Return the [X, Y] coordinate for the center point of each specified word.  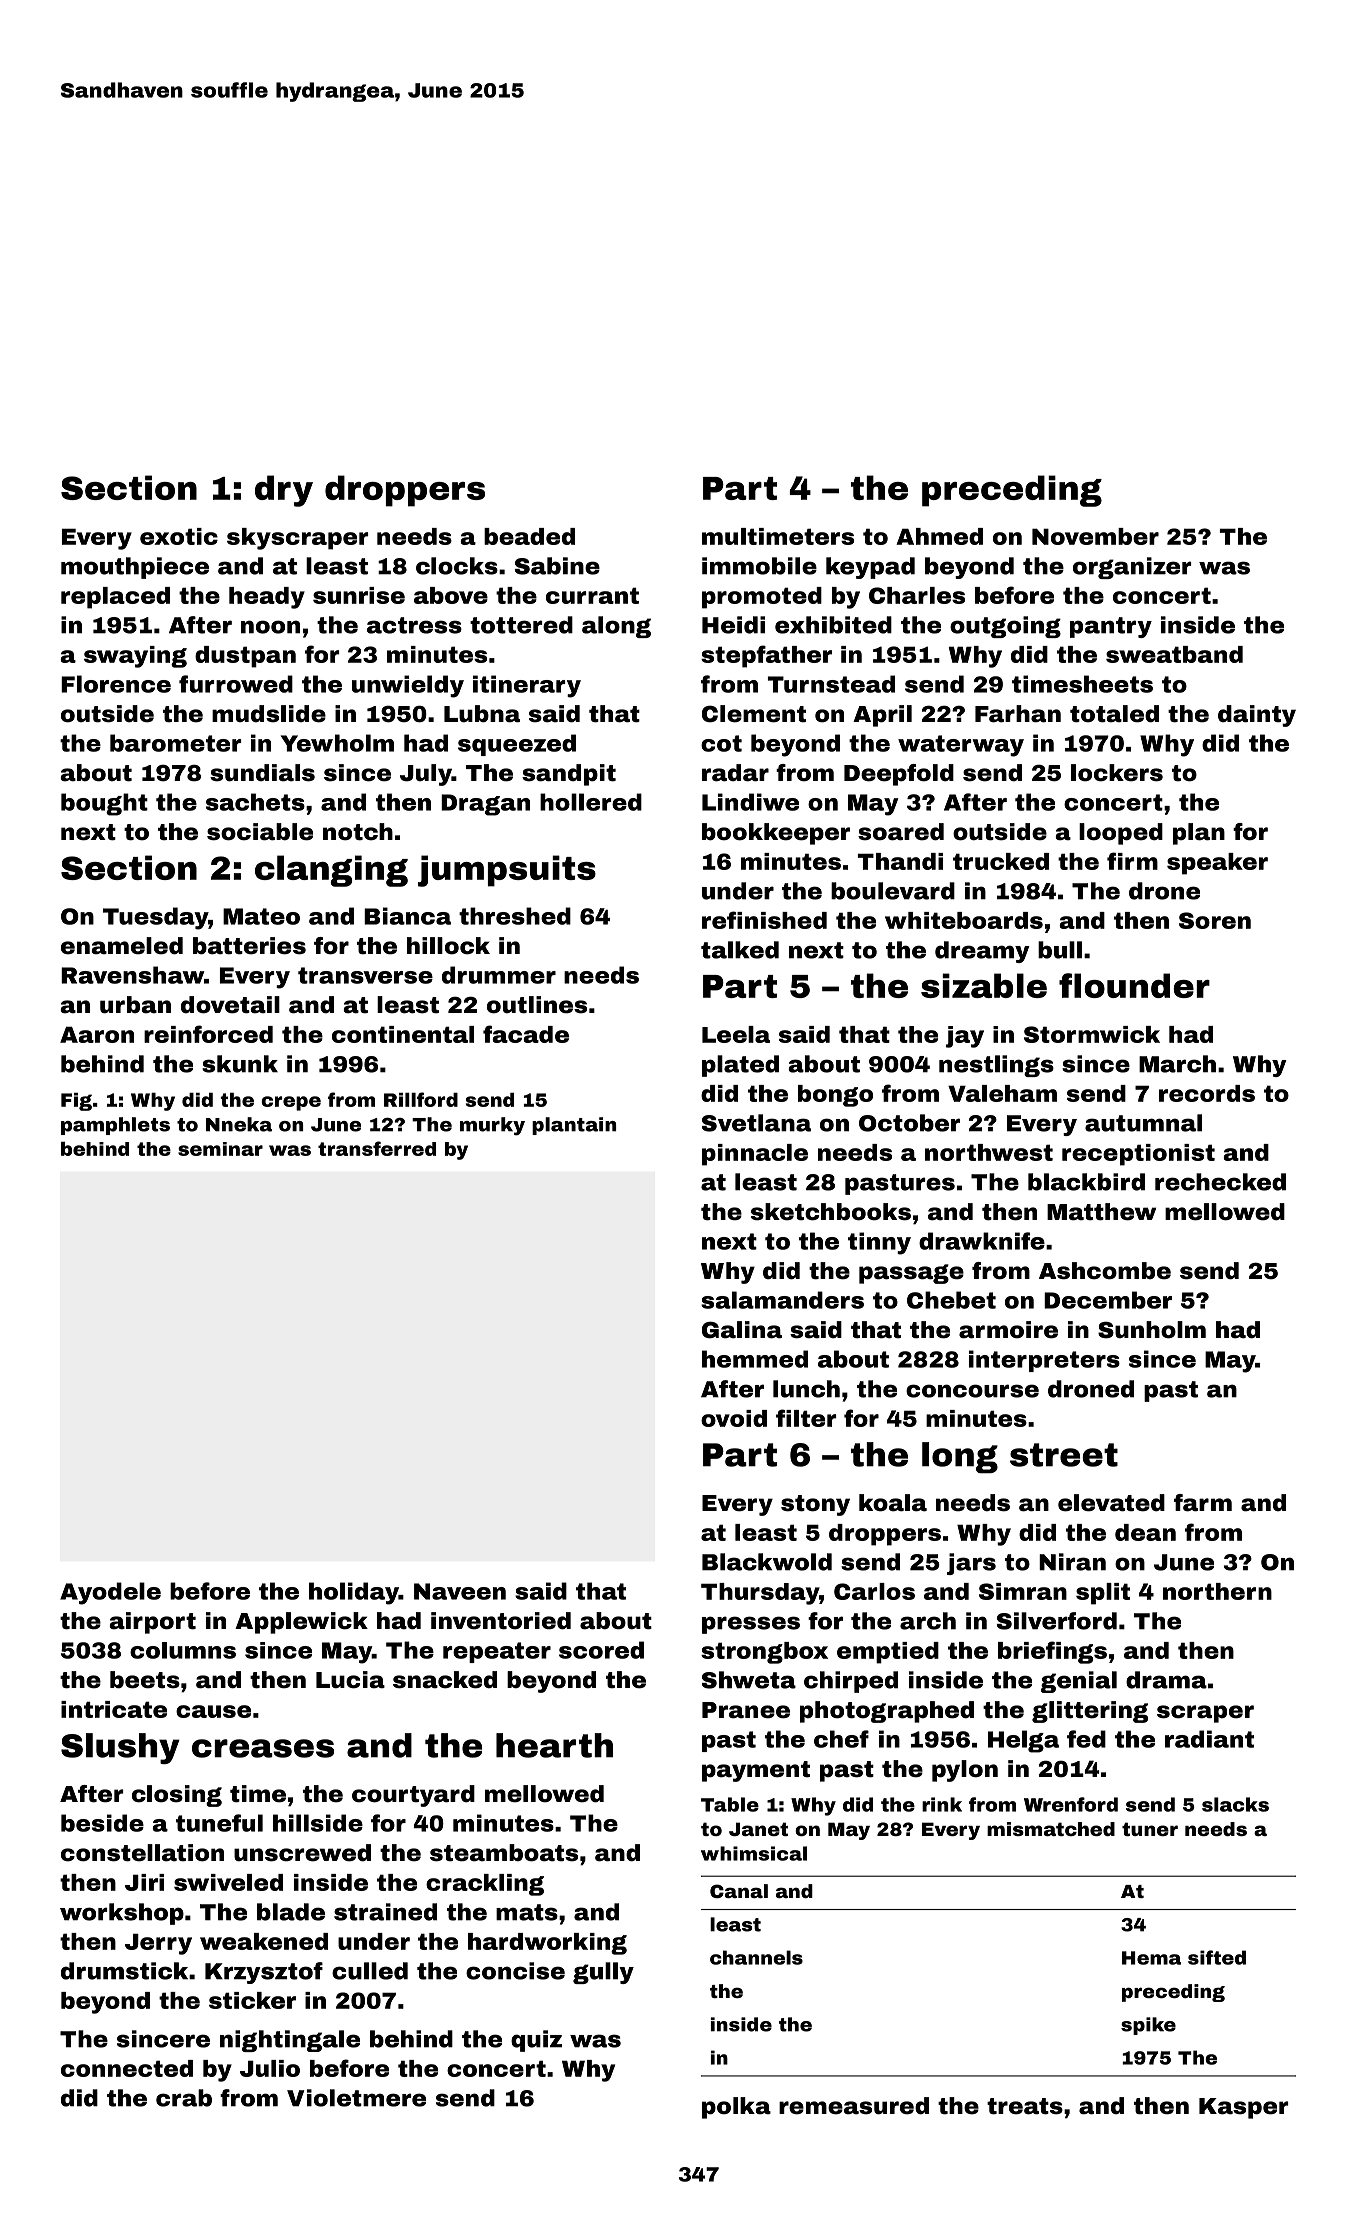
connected [127, 2068]
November [1095, 536]
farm [1203, 1503]
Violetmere [356, 2098]
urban [135, 1005]
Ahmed [939, 536]
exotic [179, 536]
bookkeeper [776, 834]
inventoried [501, 1621]
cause [213, 1711]
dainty [1257, 716]
